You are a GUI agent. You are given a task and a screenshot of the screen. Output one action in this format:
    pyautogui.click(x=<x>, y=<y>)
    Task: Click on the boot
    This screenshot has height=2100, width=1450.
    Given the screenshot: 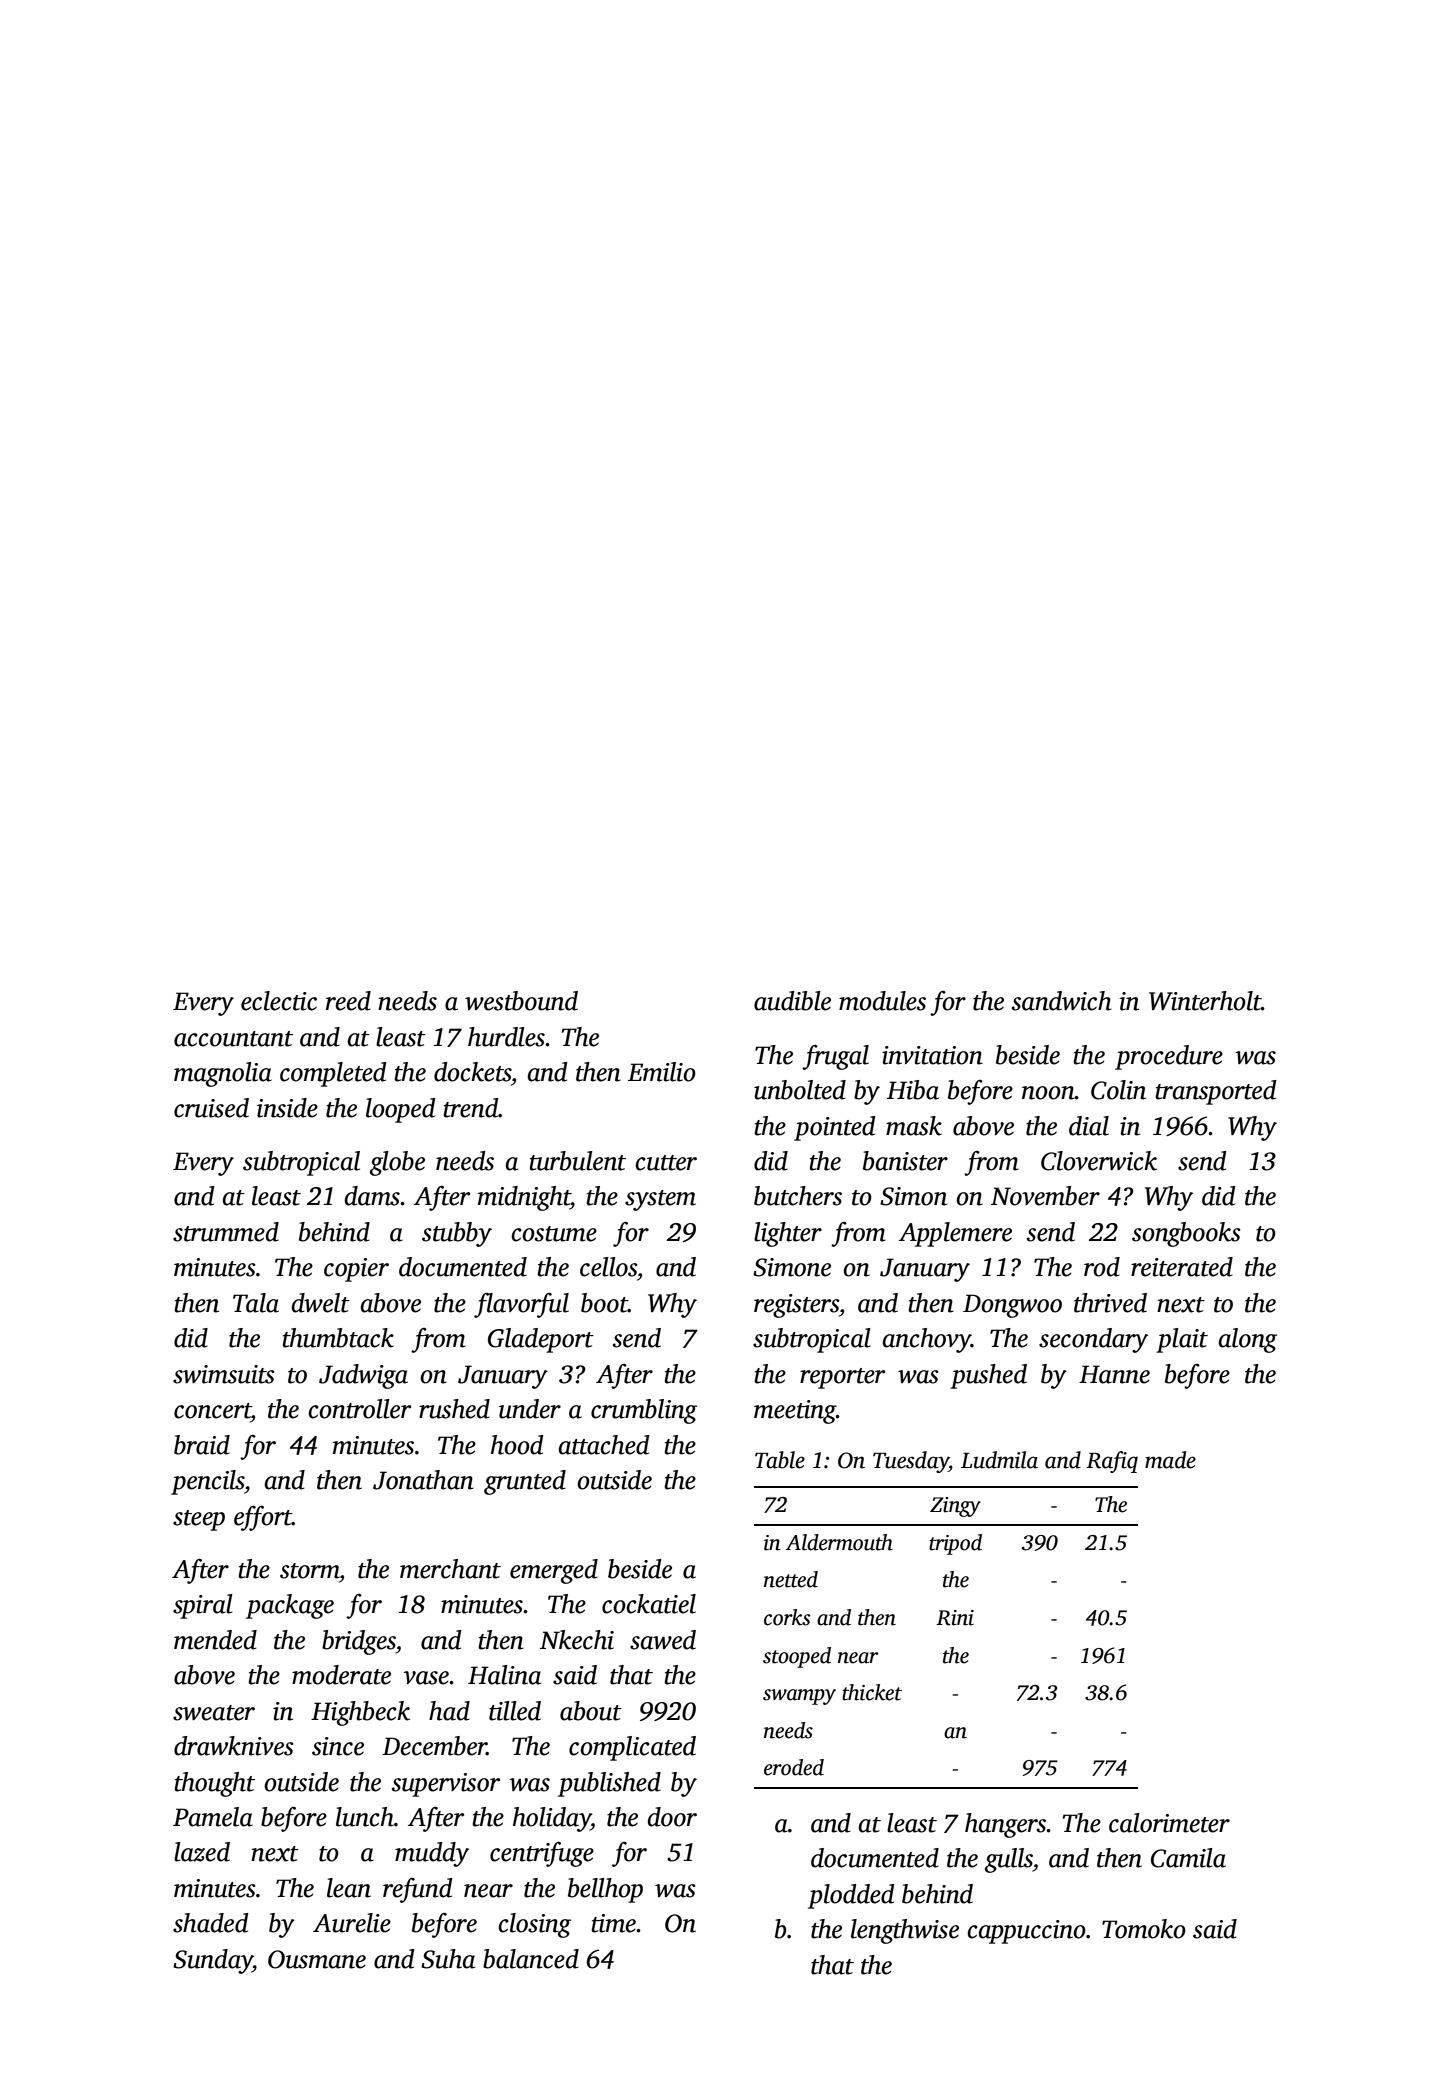 What is the action you would take?
    pyautogui.click(x=604, y=1303)
